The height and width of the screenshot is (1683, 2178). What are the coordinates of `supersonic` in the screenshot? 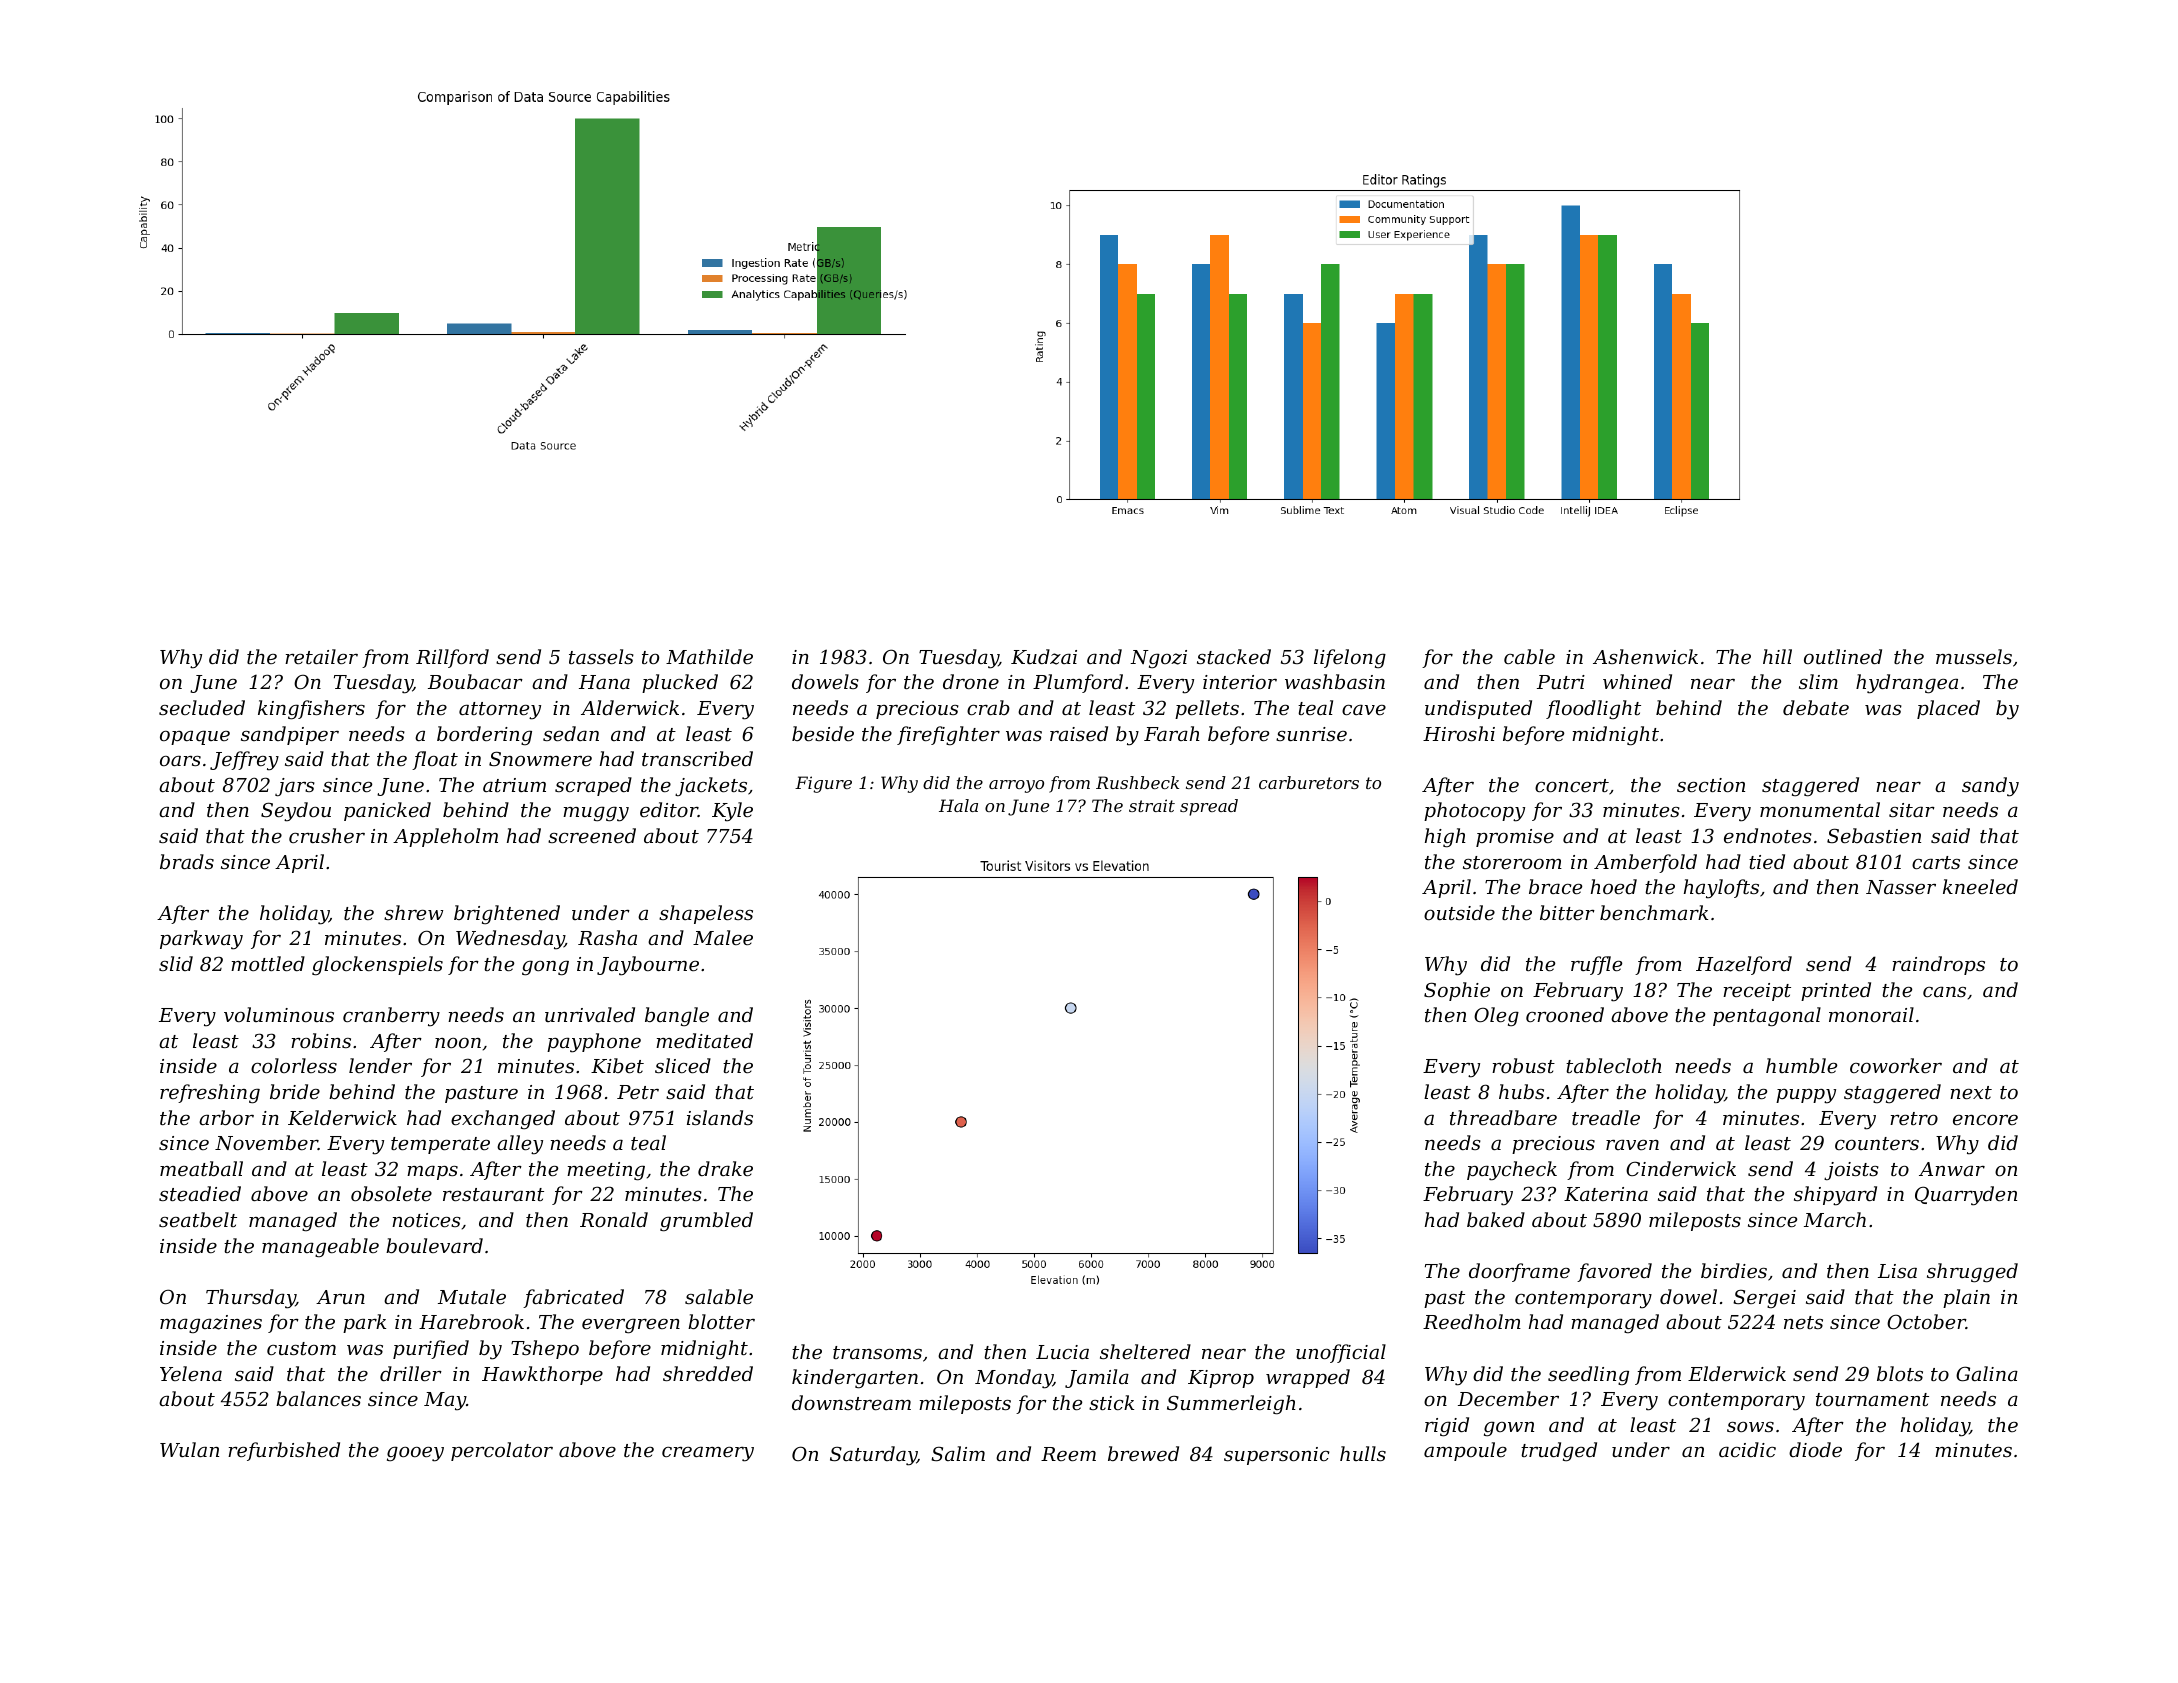 It's located at (1277, 1456).
